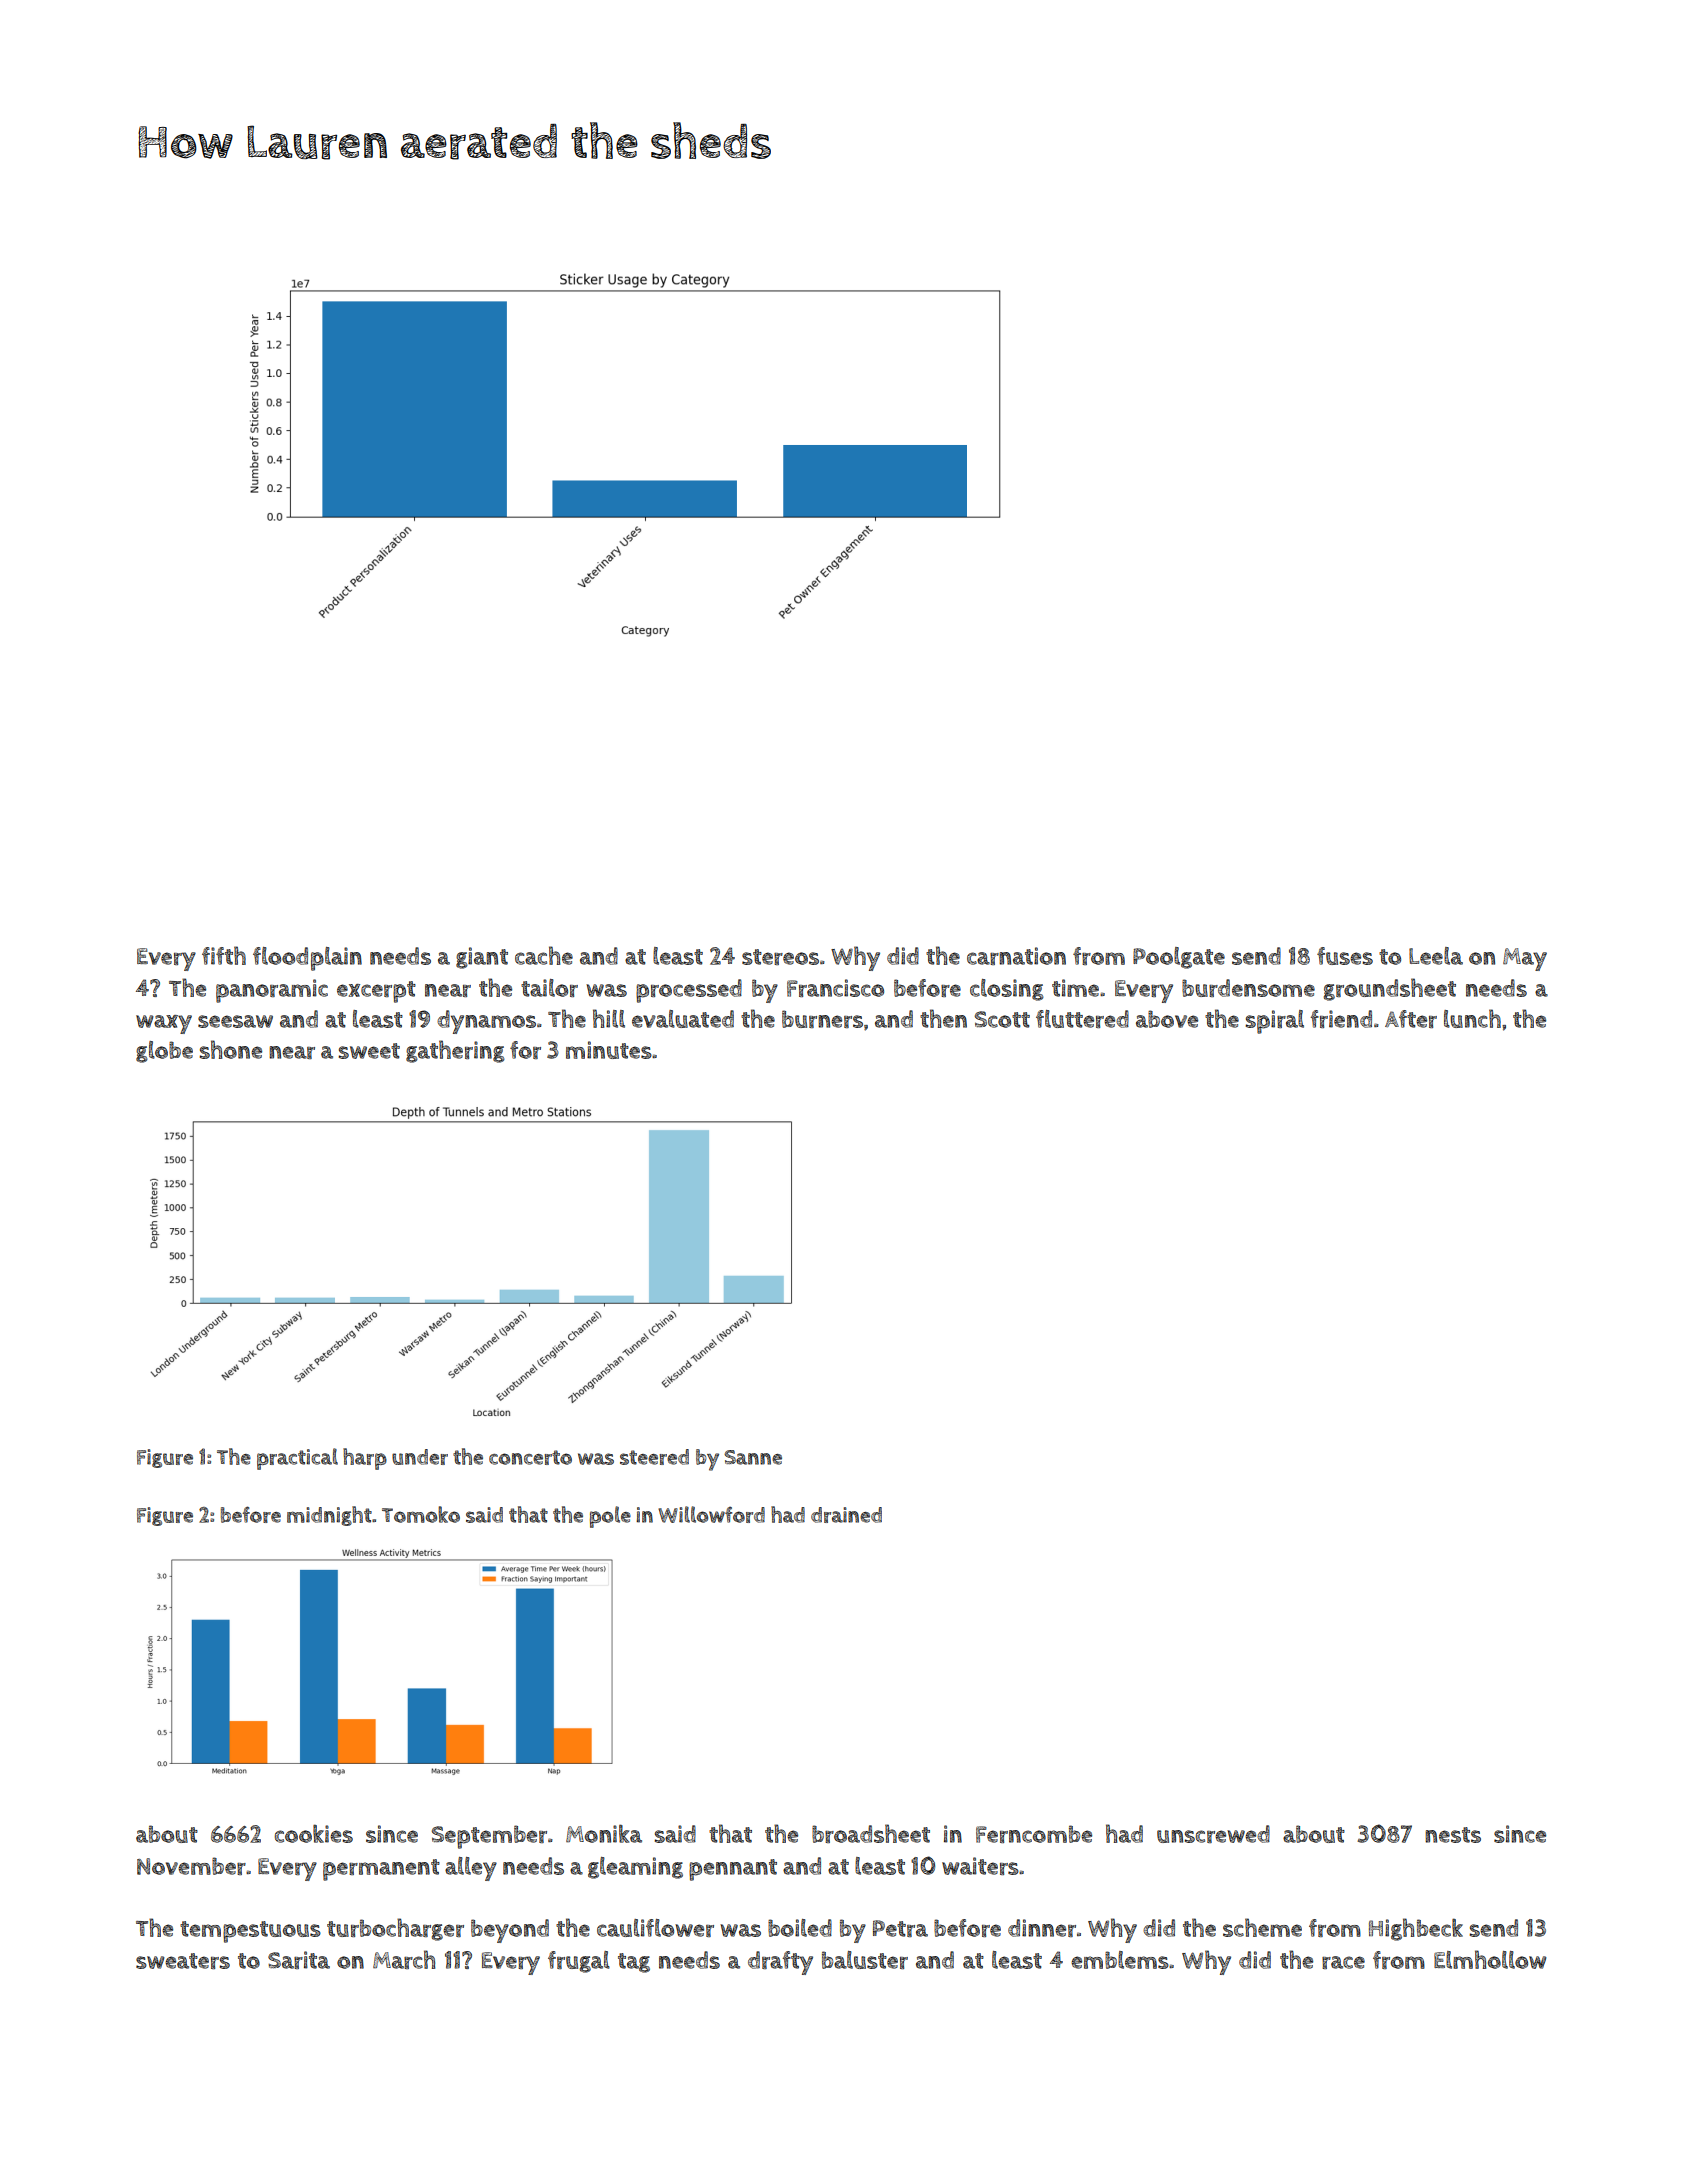 The height and width of the screenshot is (2178, 1683). Describe the element at coordinates (164, 1052) in the screenshot. I see `globe` at that location.
